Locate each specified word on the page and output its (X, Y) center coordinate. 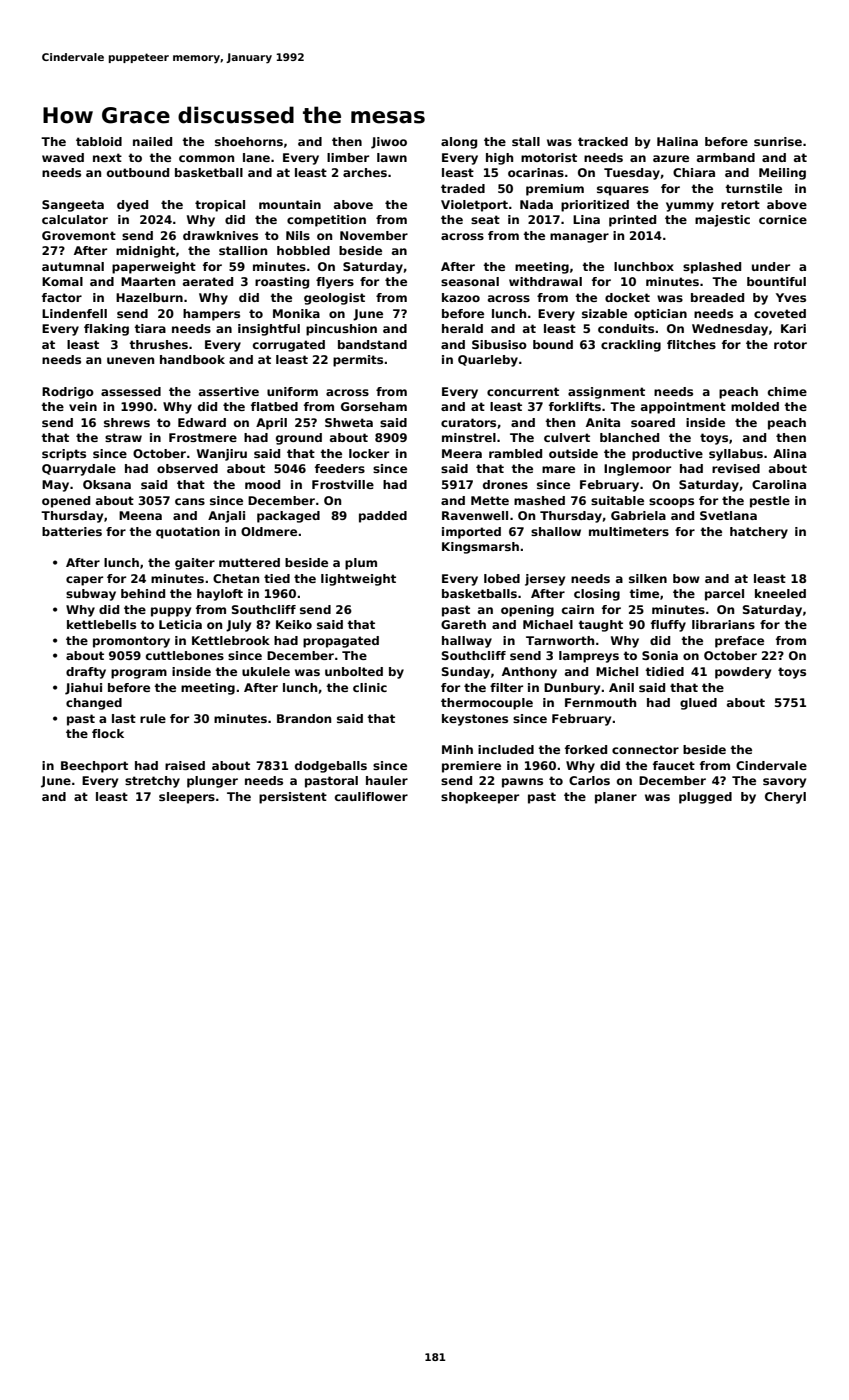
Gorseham (374, 406)
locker (369, 453)
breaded (717, 297)
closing (597, 595)
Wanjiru (222, 455)
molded (755, 406)
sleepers (187, 798)
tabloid (99, 141)
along (459, 143)
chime (787, 391)
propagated (341, 642)
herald (462, 328)
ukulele (266, 671)
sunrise (778, 141)
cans (190, 501)
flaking (106, 330)
